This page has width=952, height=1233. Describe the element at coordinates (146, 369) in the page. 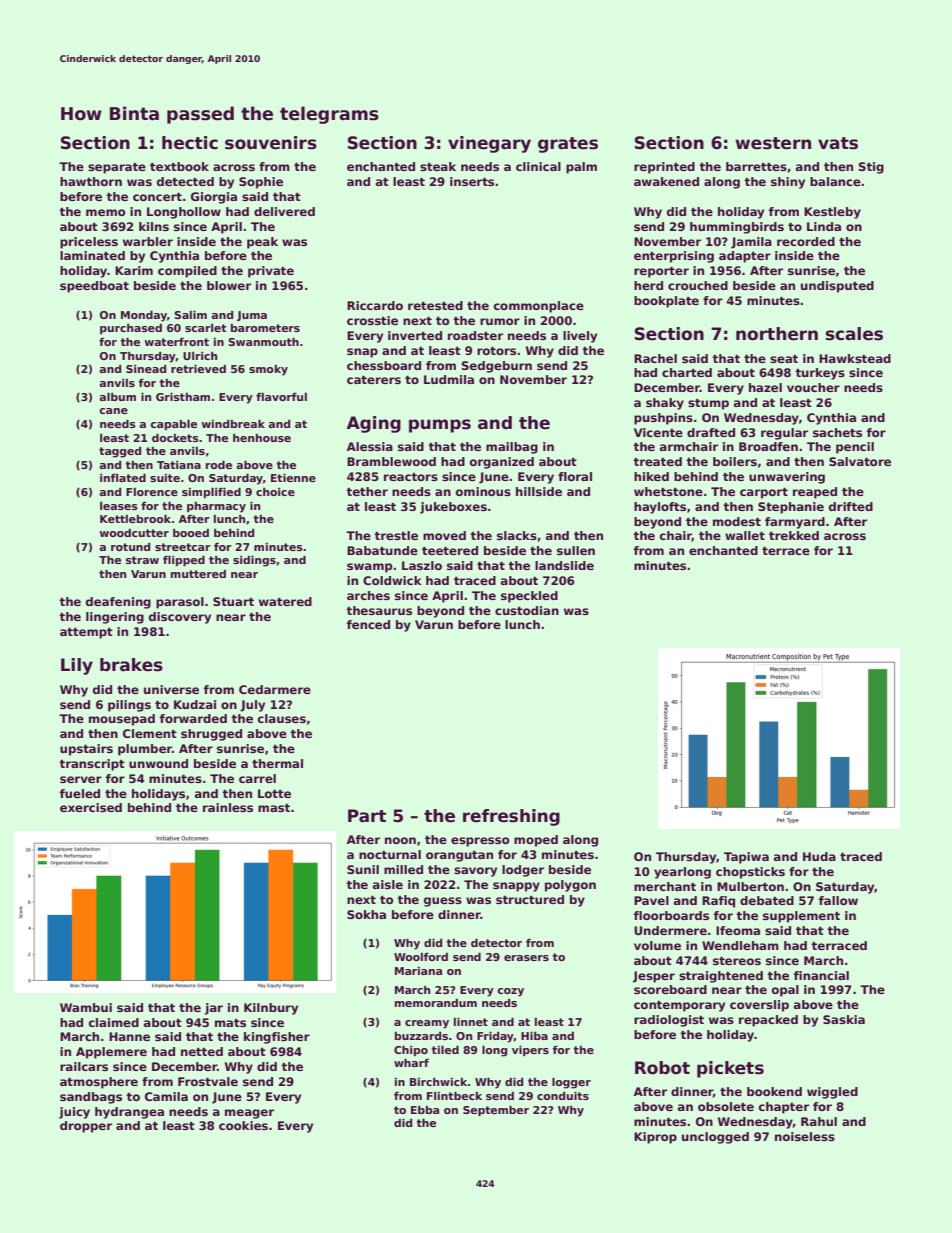

I see `Sinead` at that location.
